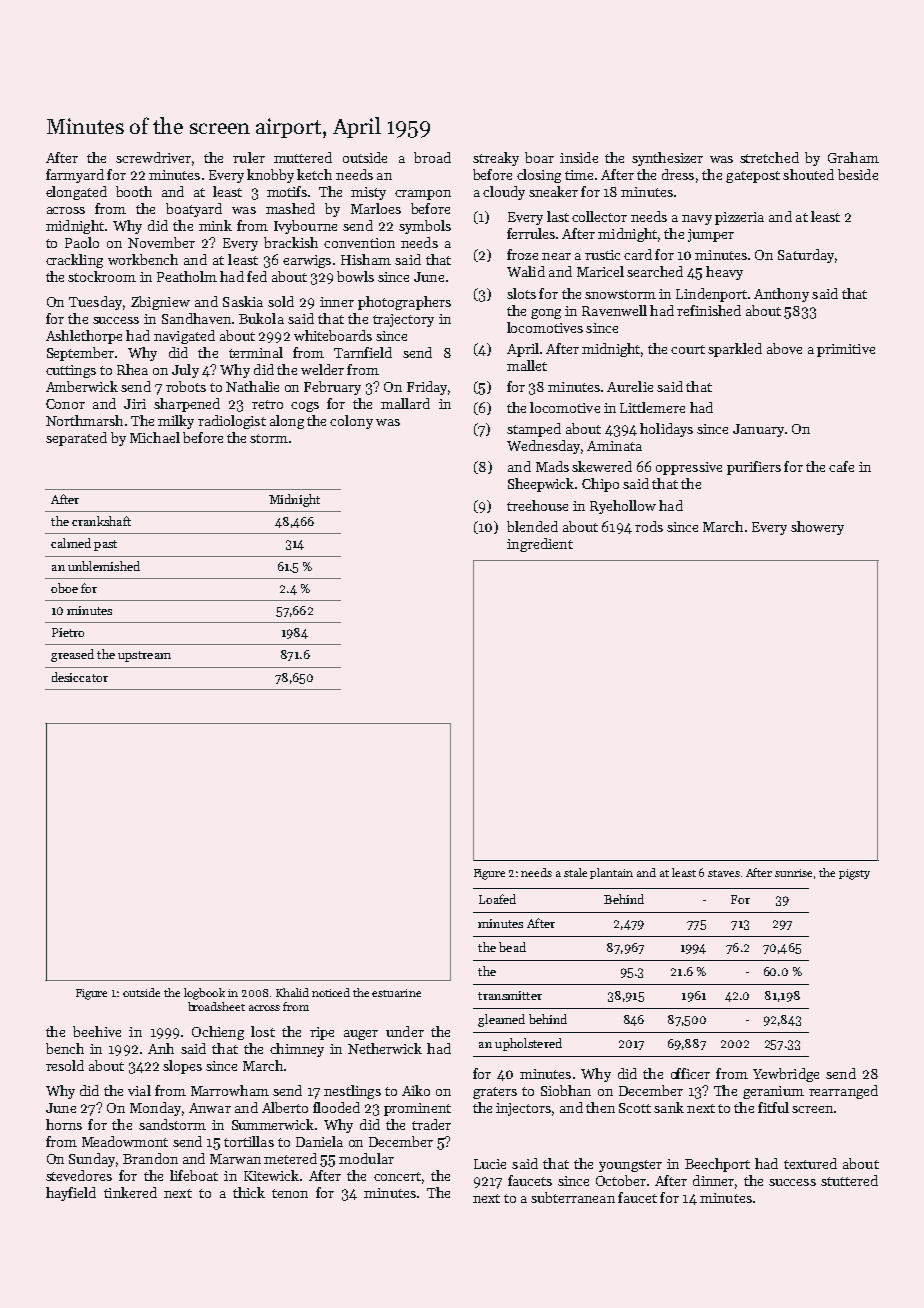 Image resolution: width=924 pixels, height=1308 pixels. Describe the element at coordinates (423, 195) in the document. I see `crampon` at that location.
